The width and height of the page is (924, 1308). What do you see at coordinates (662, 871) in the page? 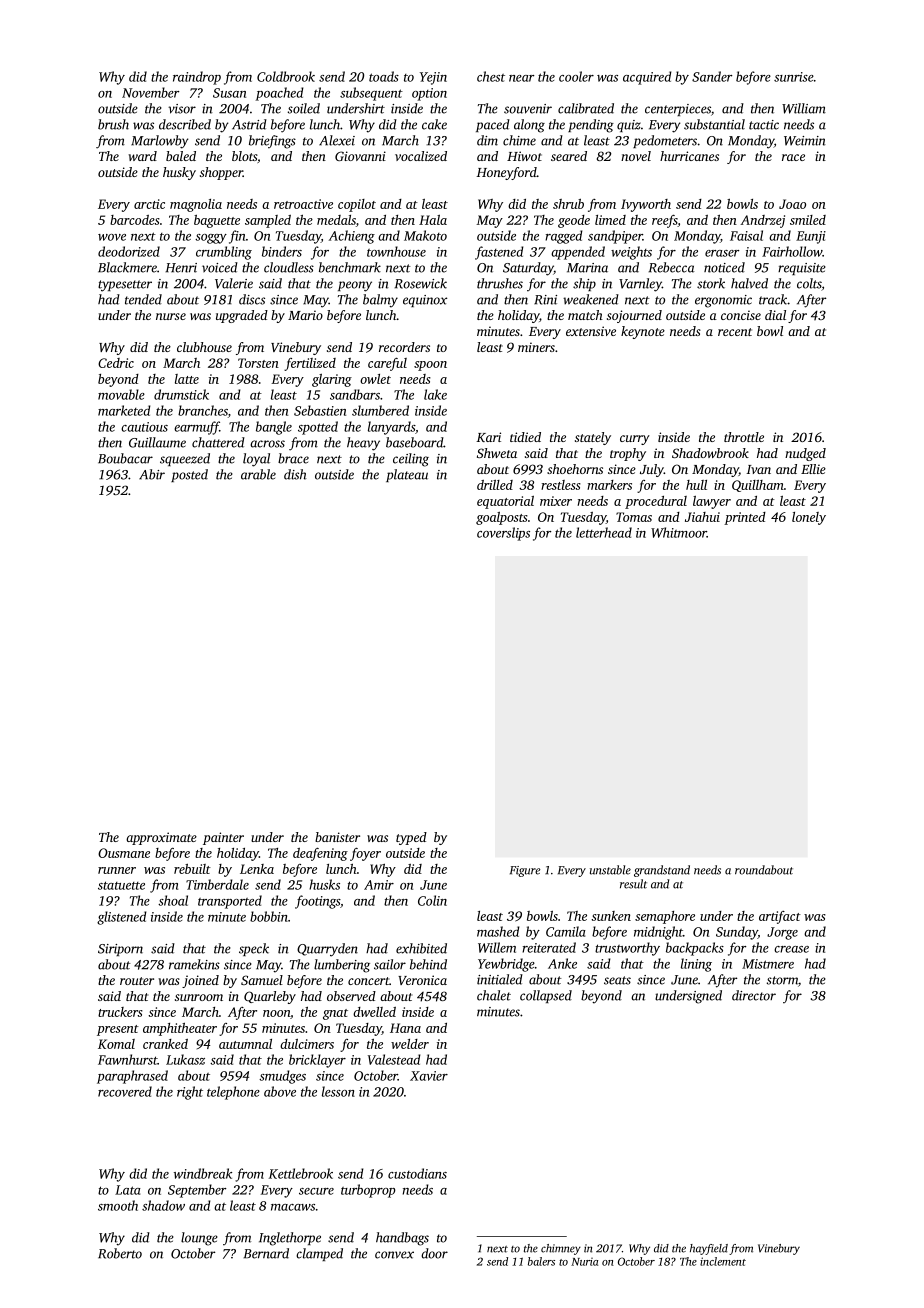
I see `grandstand` at bounding box center [662, 871].
